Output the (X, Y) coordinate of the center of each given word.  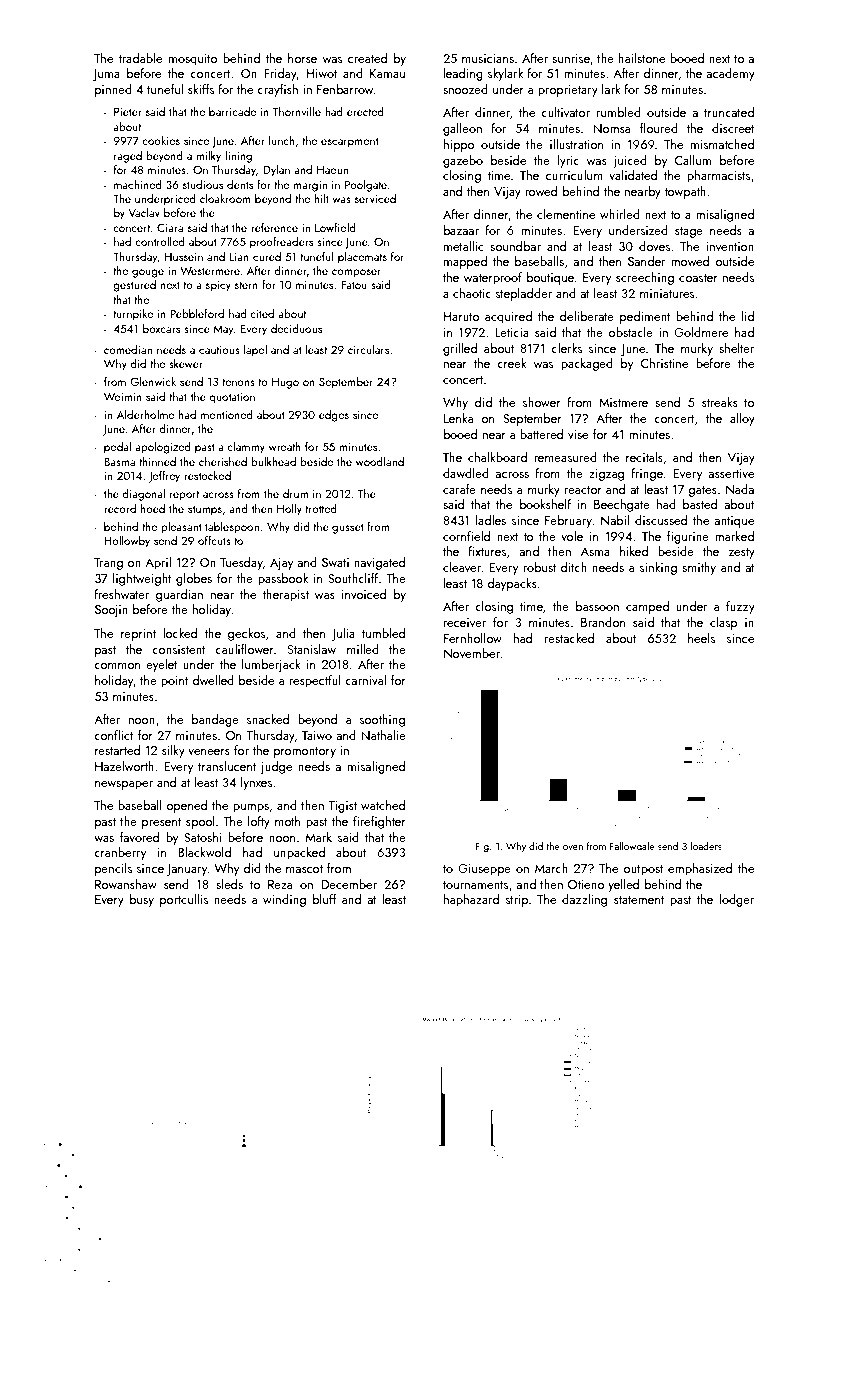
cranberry (120, 853)
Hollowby (127, 542)
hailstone (641, 58)
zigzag (606, 475)
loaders (706, 846)
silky (173, 751)
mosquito (193, 60)
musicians (488, 58)
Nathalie (383, 735)
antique (734, 522)
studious (203, 184)
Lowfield (335, 227)
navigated (379, 563)
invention (730, 246)
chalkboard (497, 457)
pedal (117, 448)
